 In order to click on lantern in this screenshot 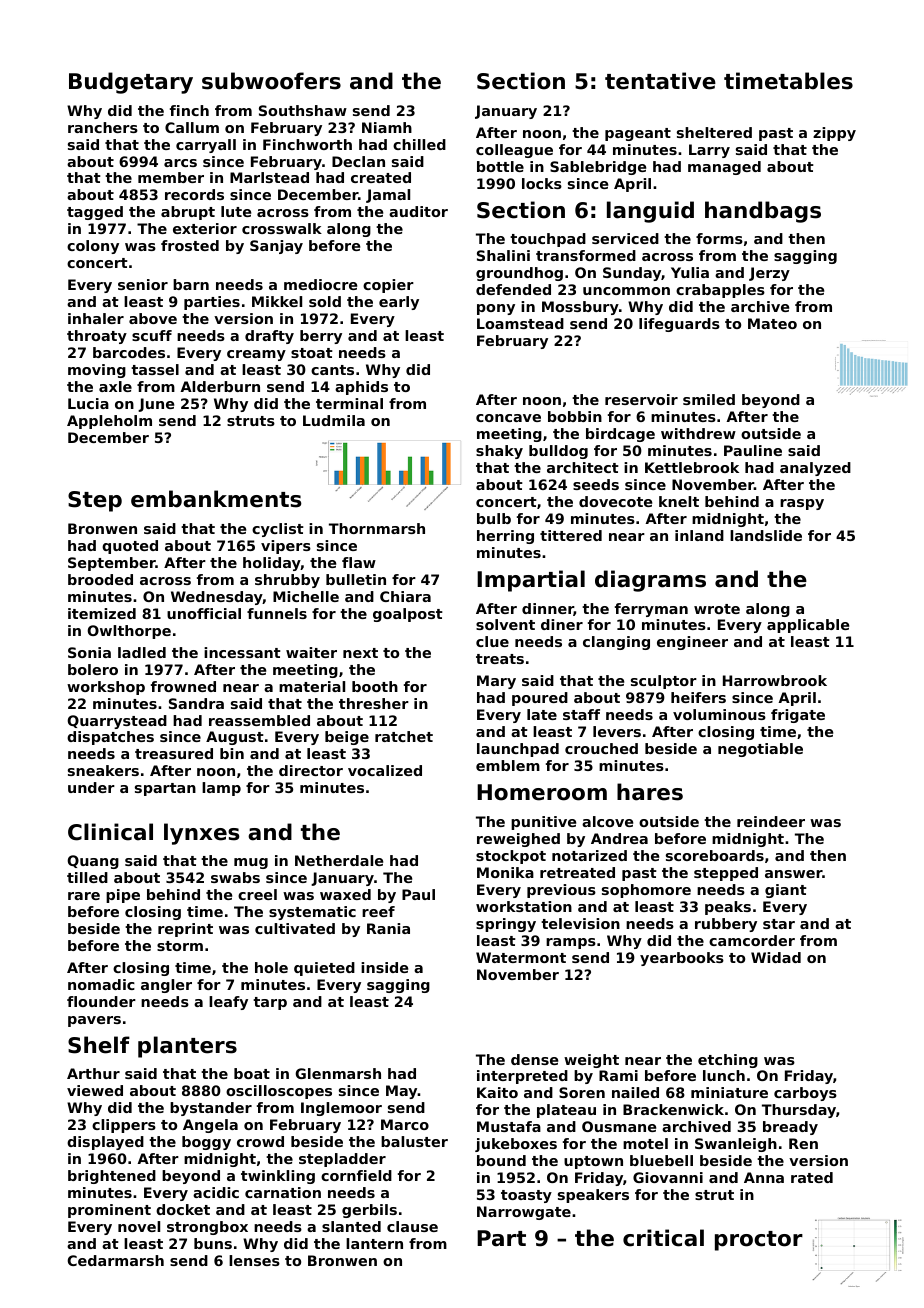, I will do `click(374, 1243)`.
